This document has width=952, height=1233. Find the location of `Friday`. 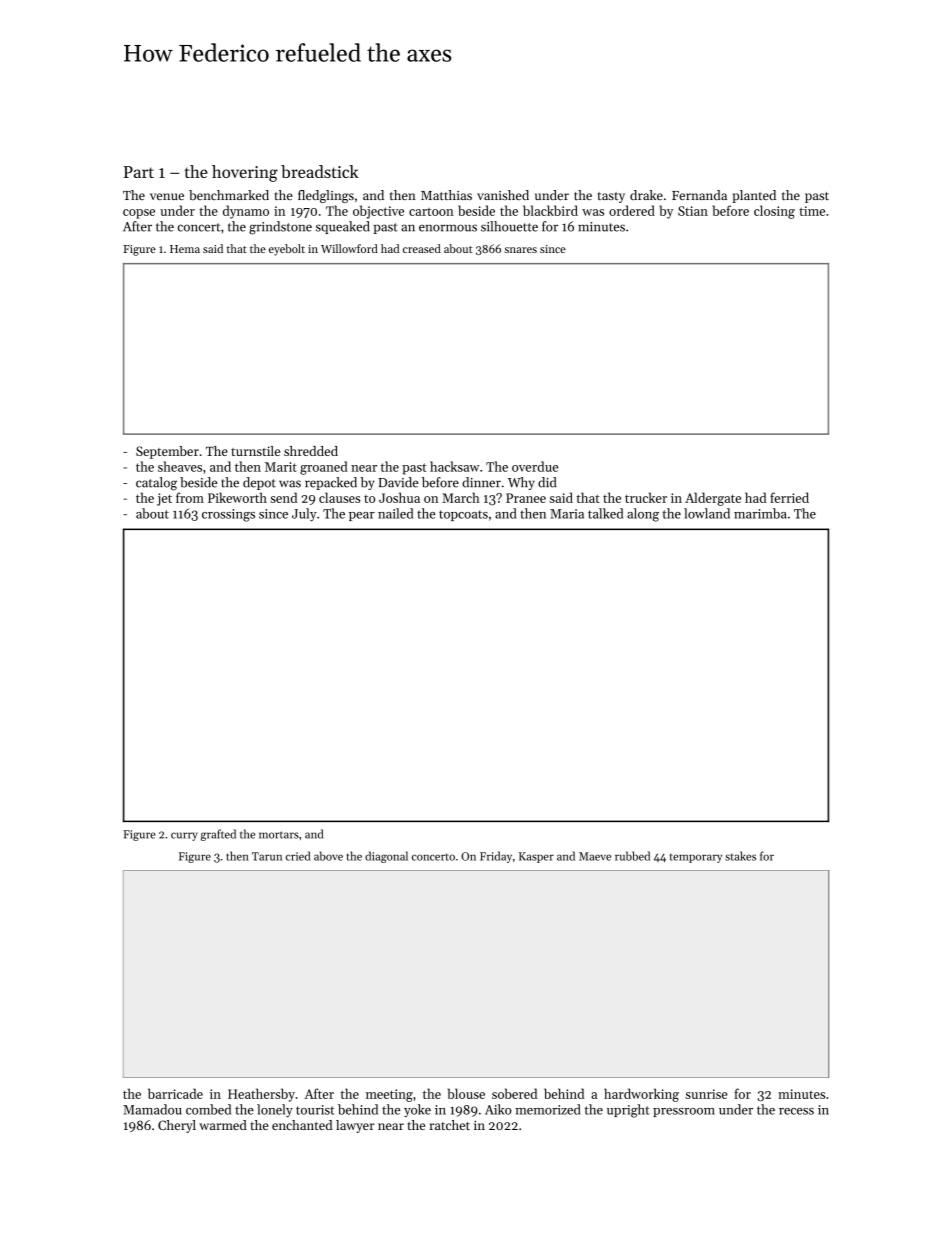

Friday is located at coordinates (496, 857).
